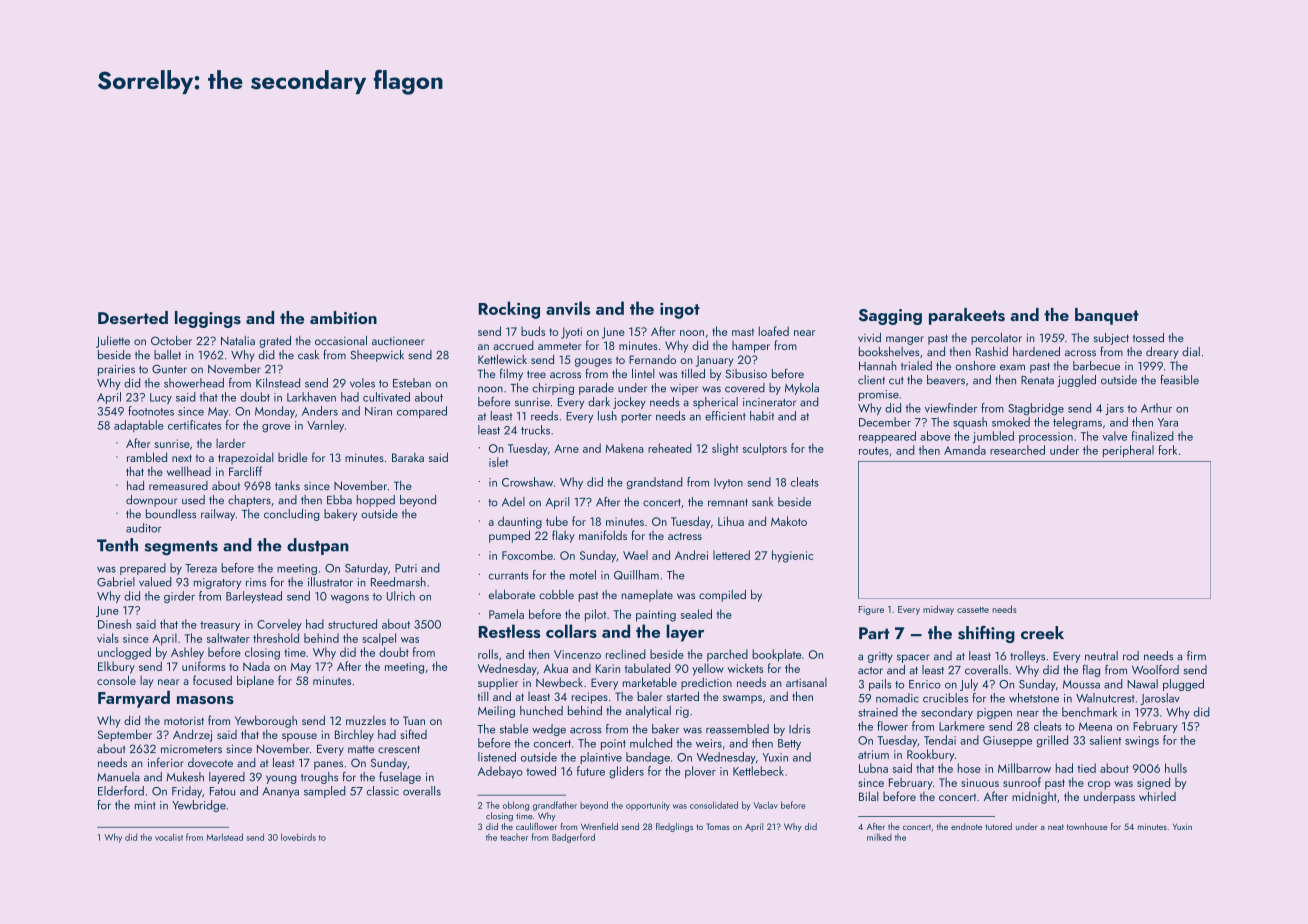  Describe the element at coordinates (398, 341) in the screenshot. I see `auctioneer` at that location.
